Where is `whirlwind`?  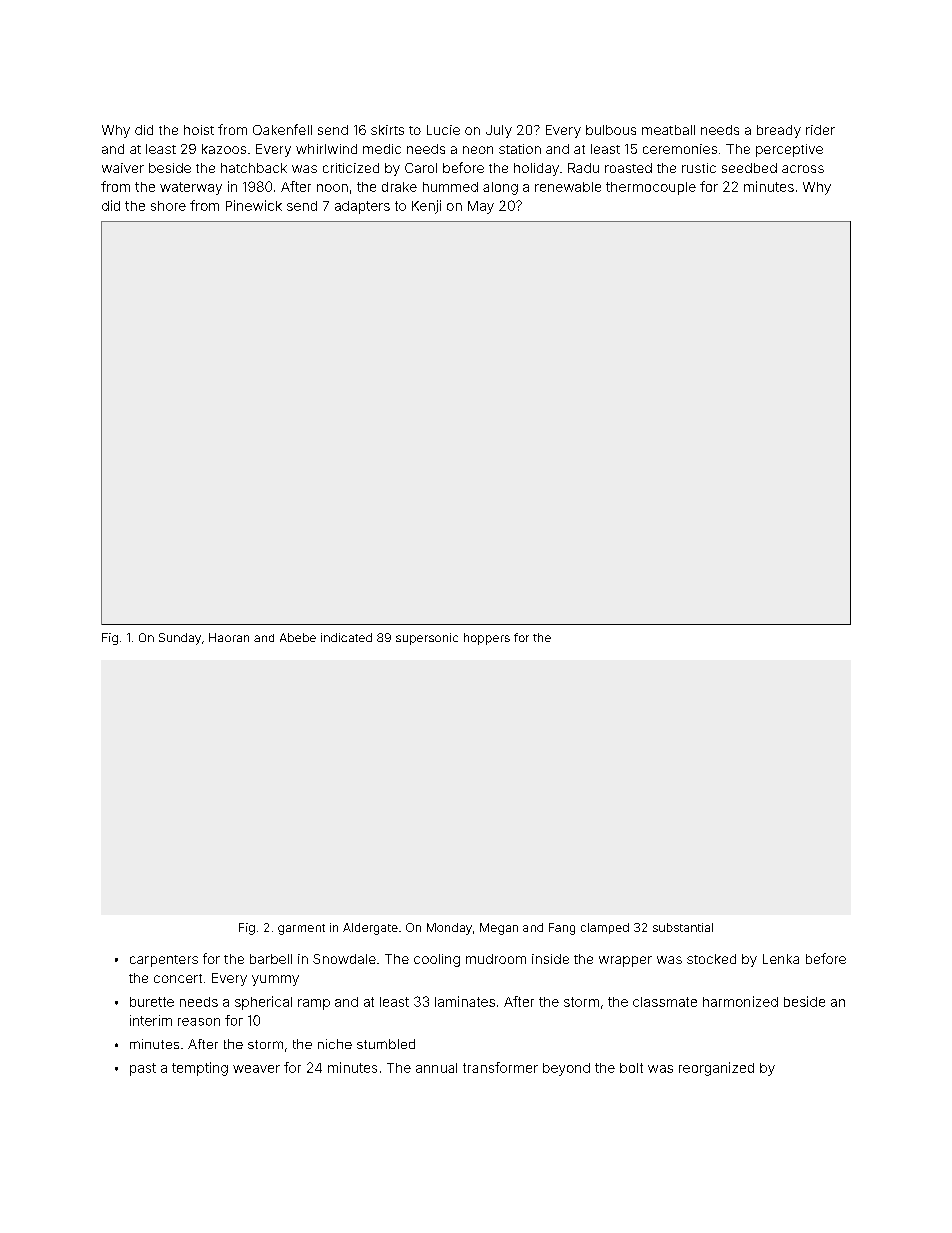 whirlwind is located at coordinates (326, 149).
